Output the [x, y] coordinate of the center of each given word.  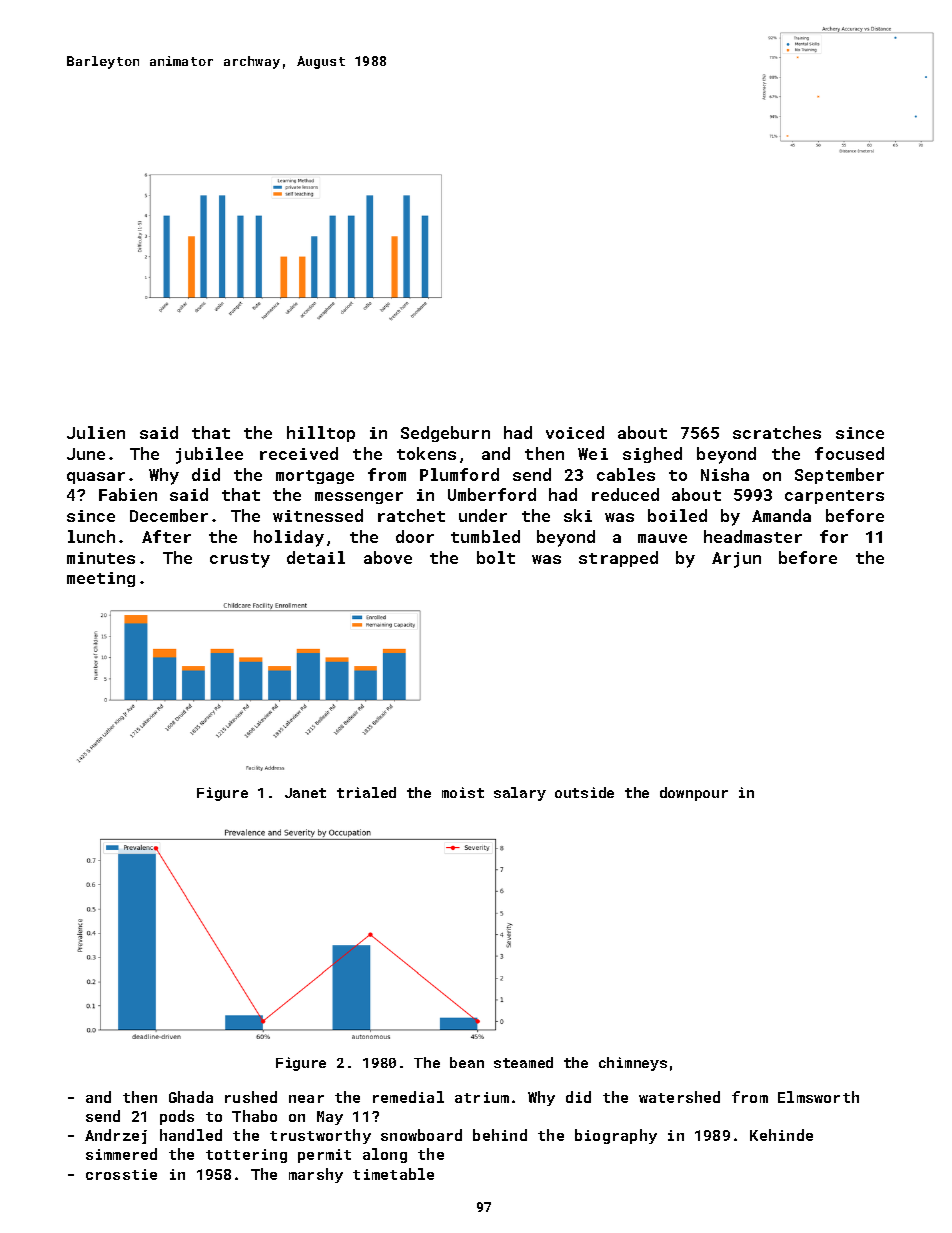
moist [463, 792]
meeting [101, 579]
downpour [694, 794]
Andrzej [116, 1136]
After [166, 536]
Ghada [191, 1097]
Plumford [459, 474]
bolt [496, 557]
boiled [677, 515]
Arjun [736, 560]
